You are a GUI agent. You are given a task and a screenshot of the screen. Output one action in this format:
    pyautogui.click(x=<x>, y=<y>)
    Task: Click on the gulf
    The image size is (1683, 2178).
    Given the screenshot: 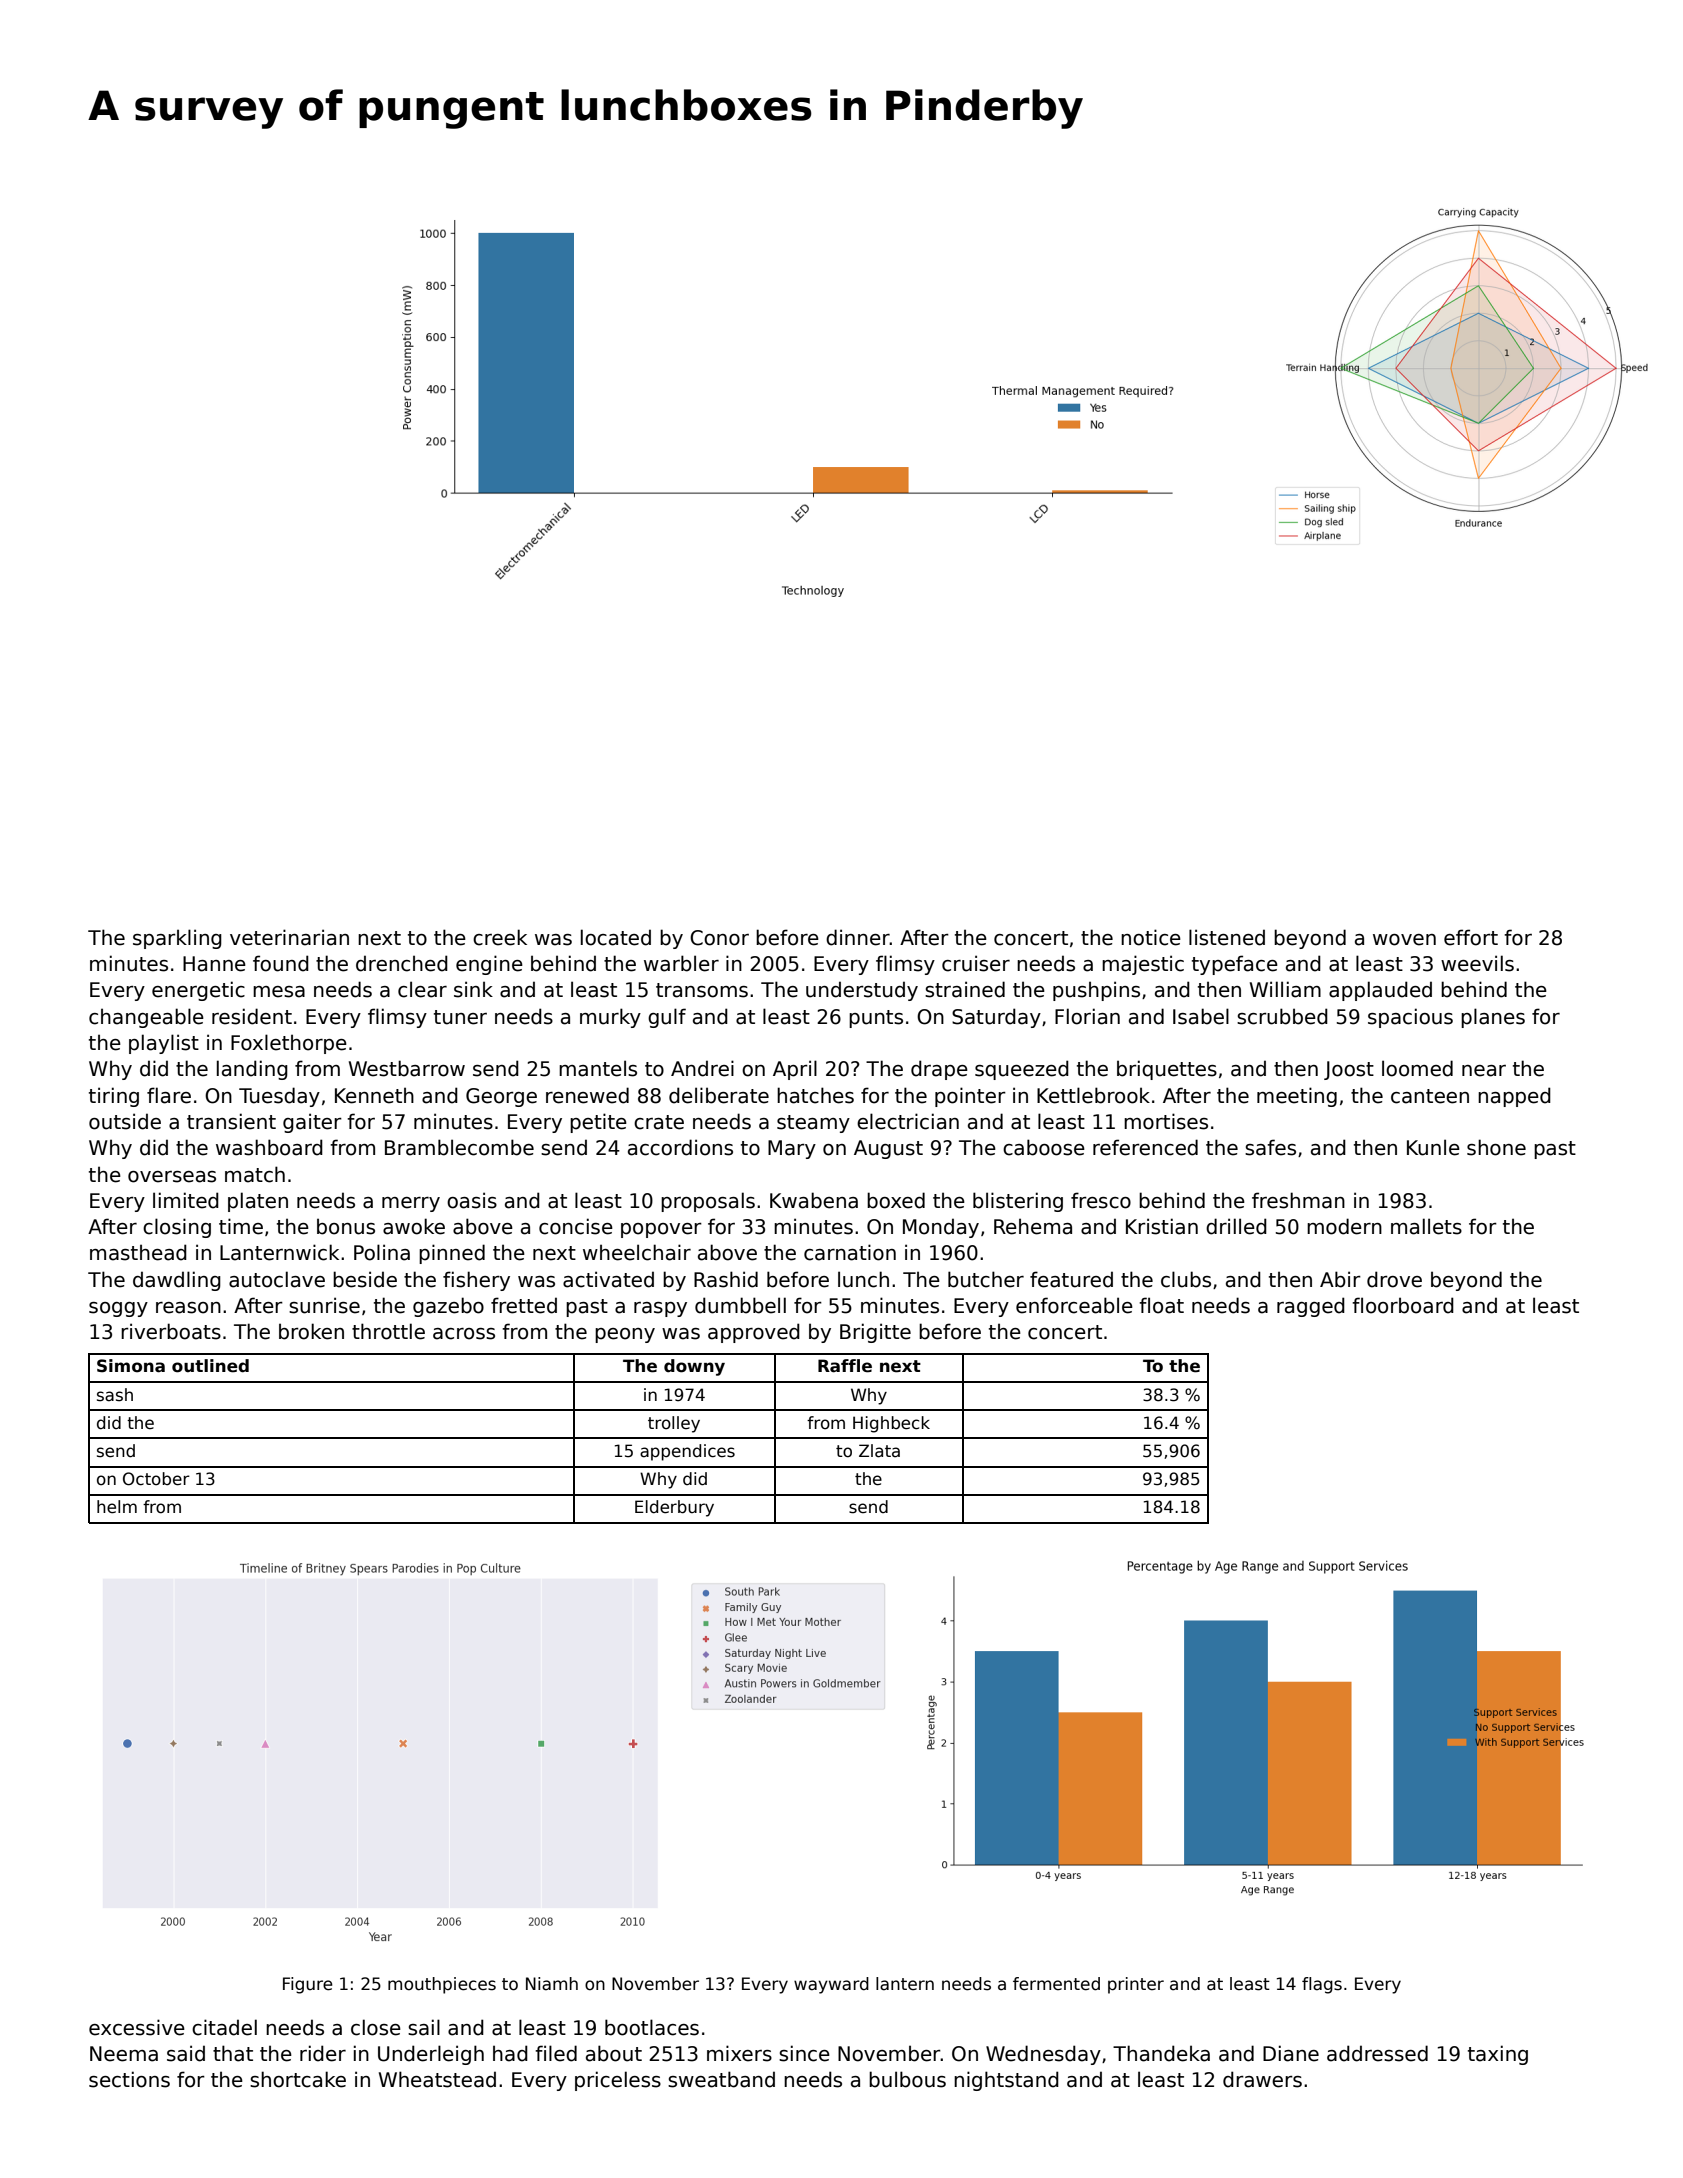 What is the action you would take?
    pyautogui.click(x=667, y=1018)
